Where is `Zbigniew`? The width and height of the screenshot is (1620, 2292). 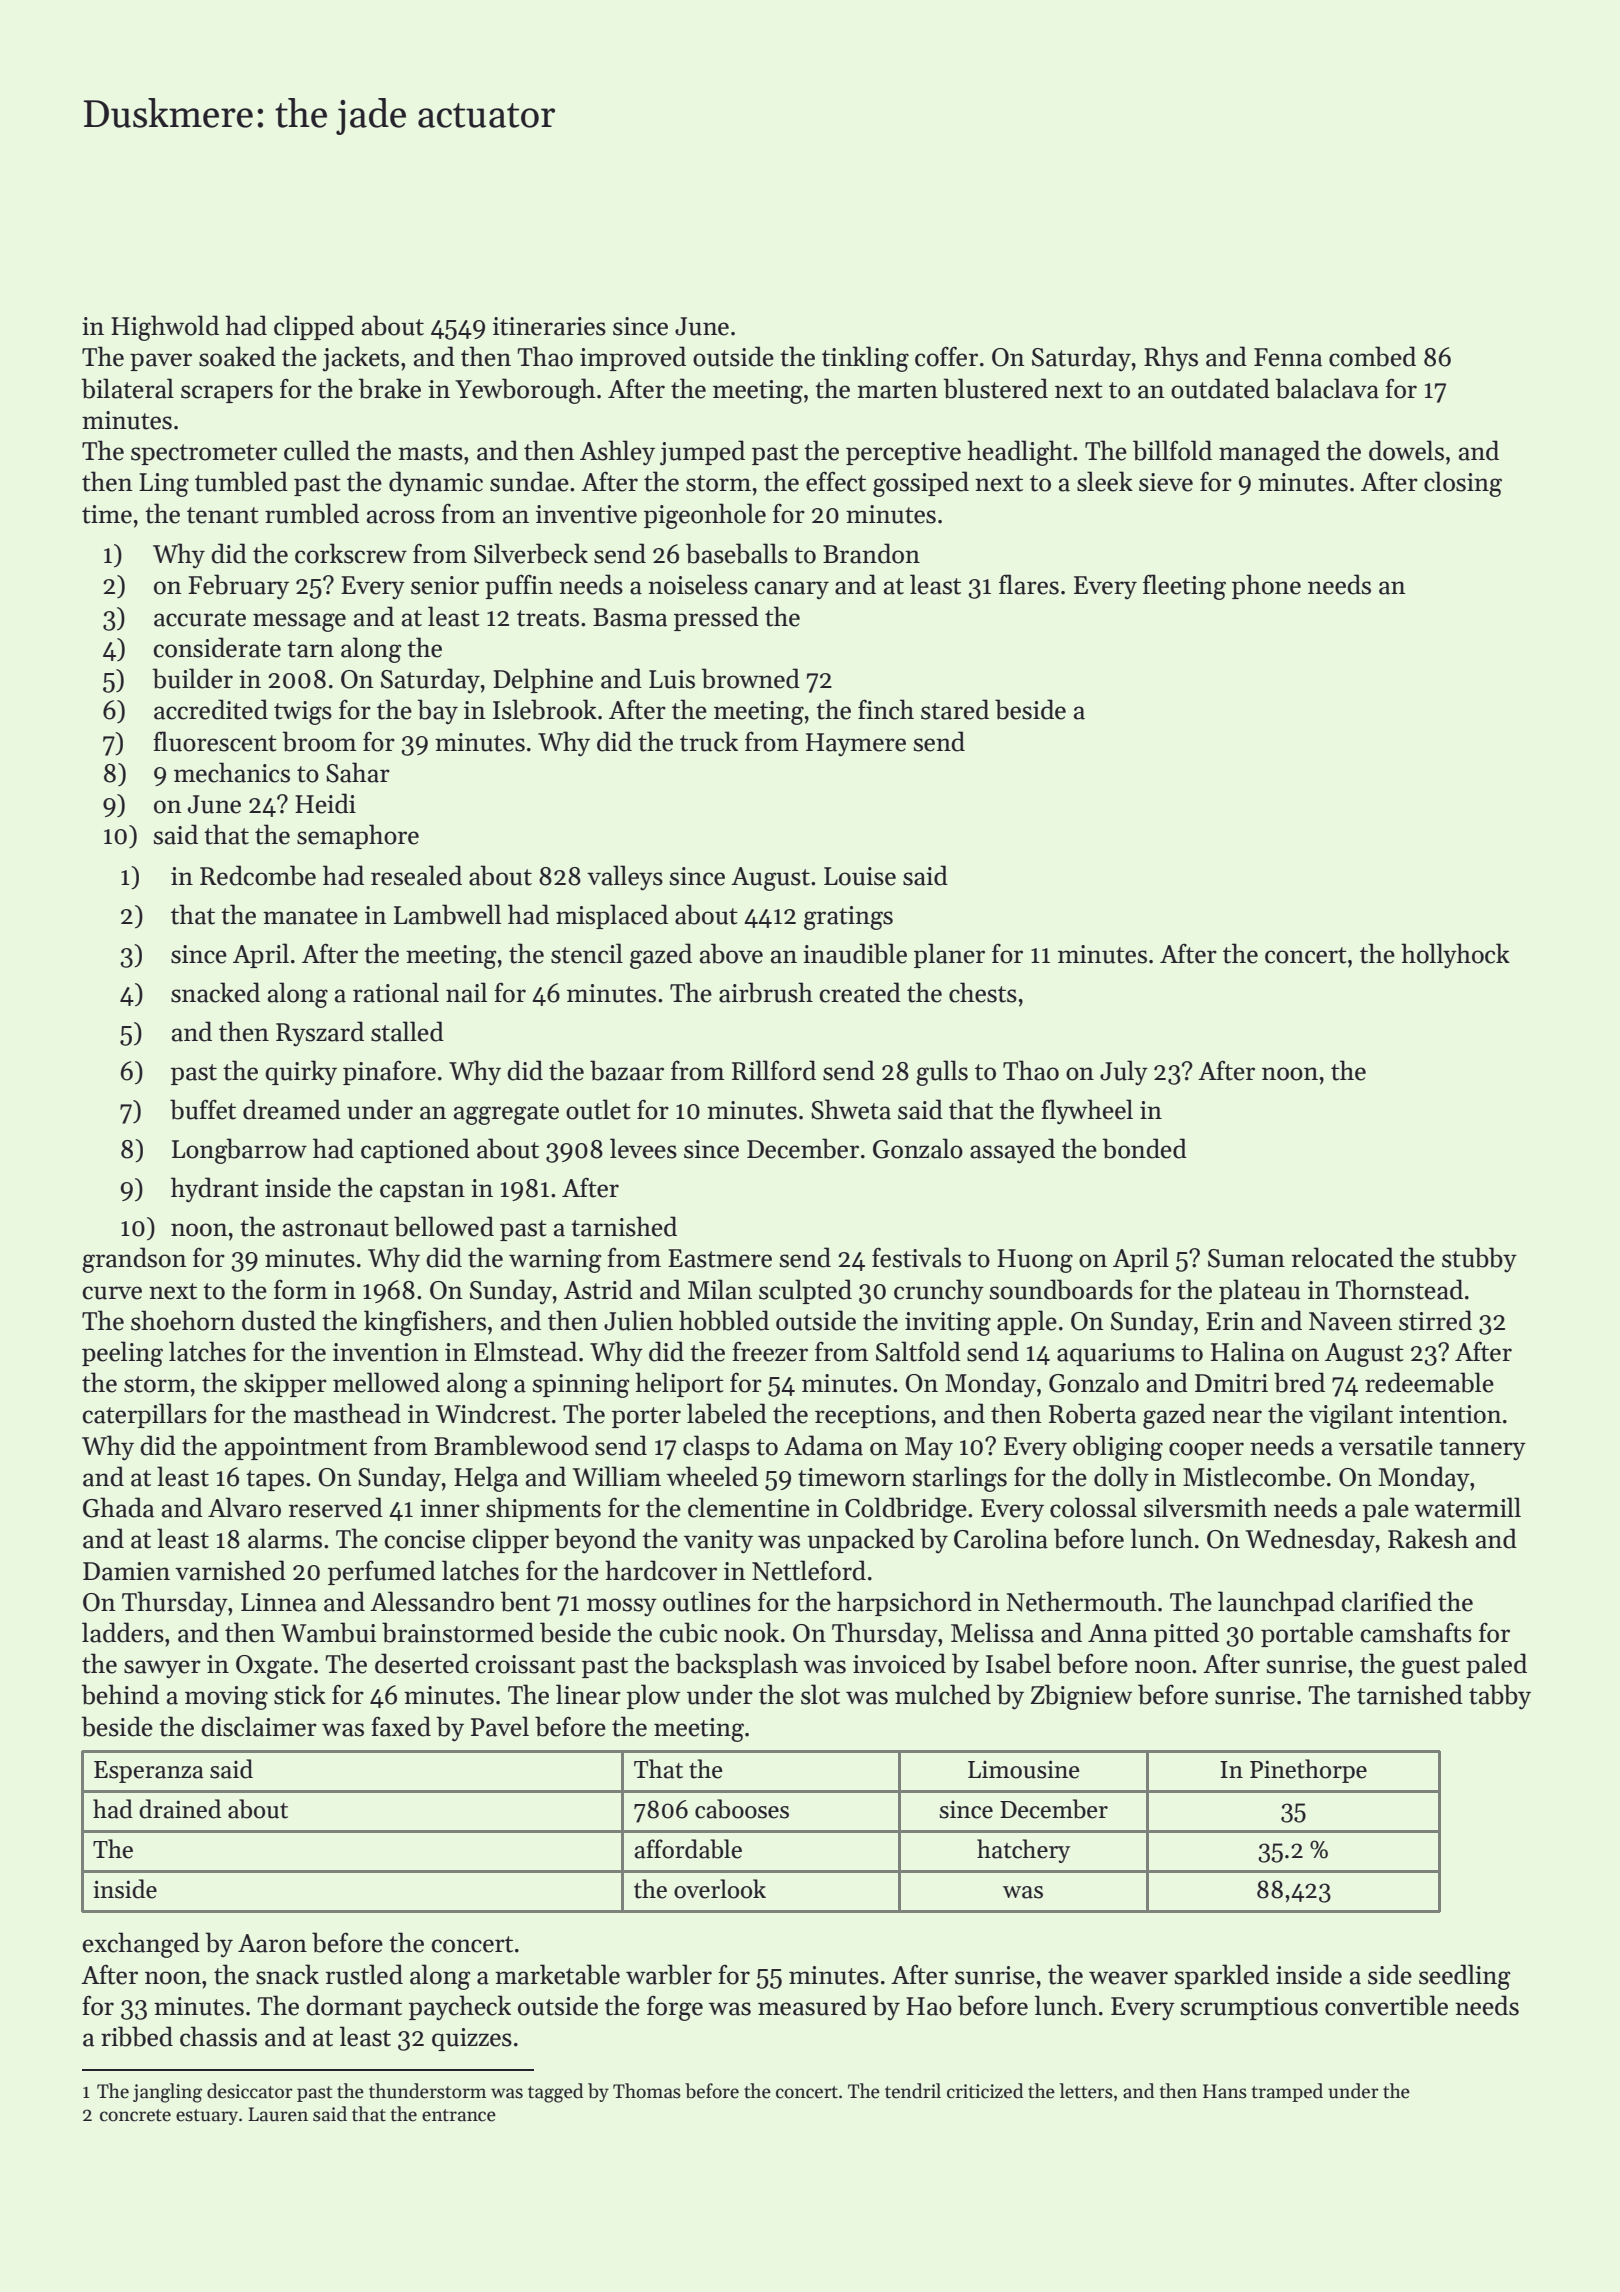 Zbigniew is located at coordinates (1081, 1697).
